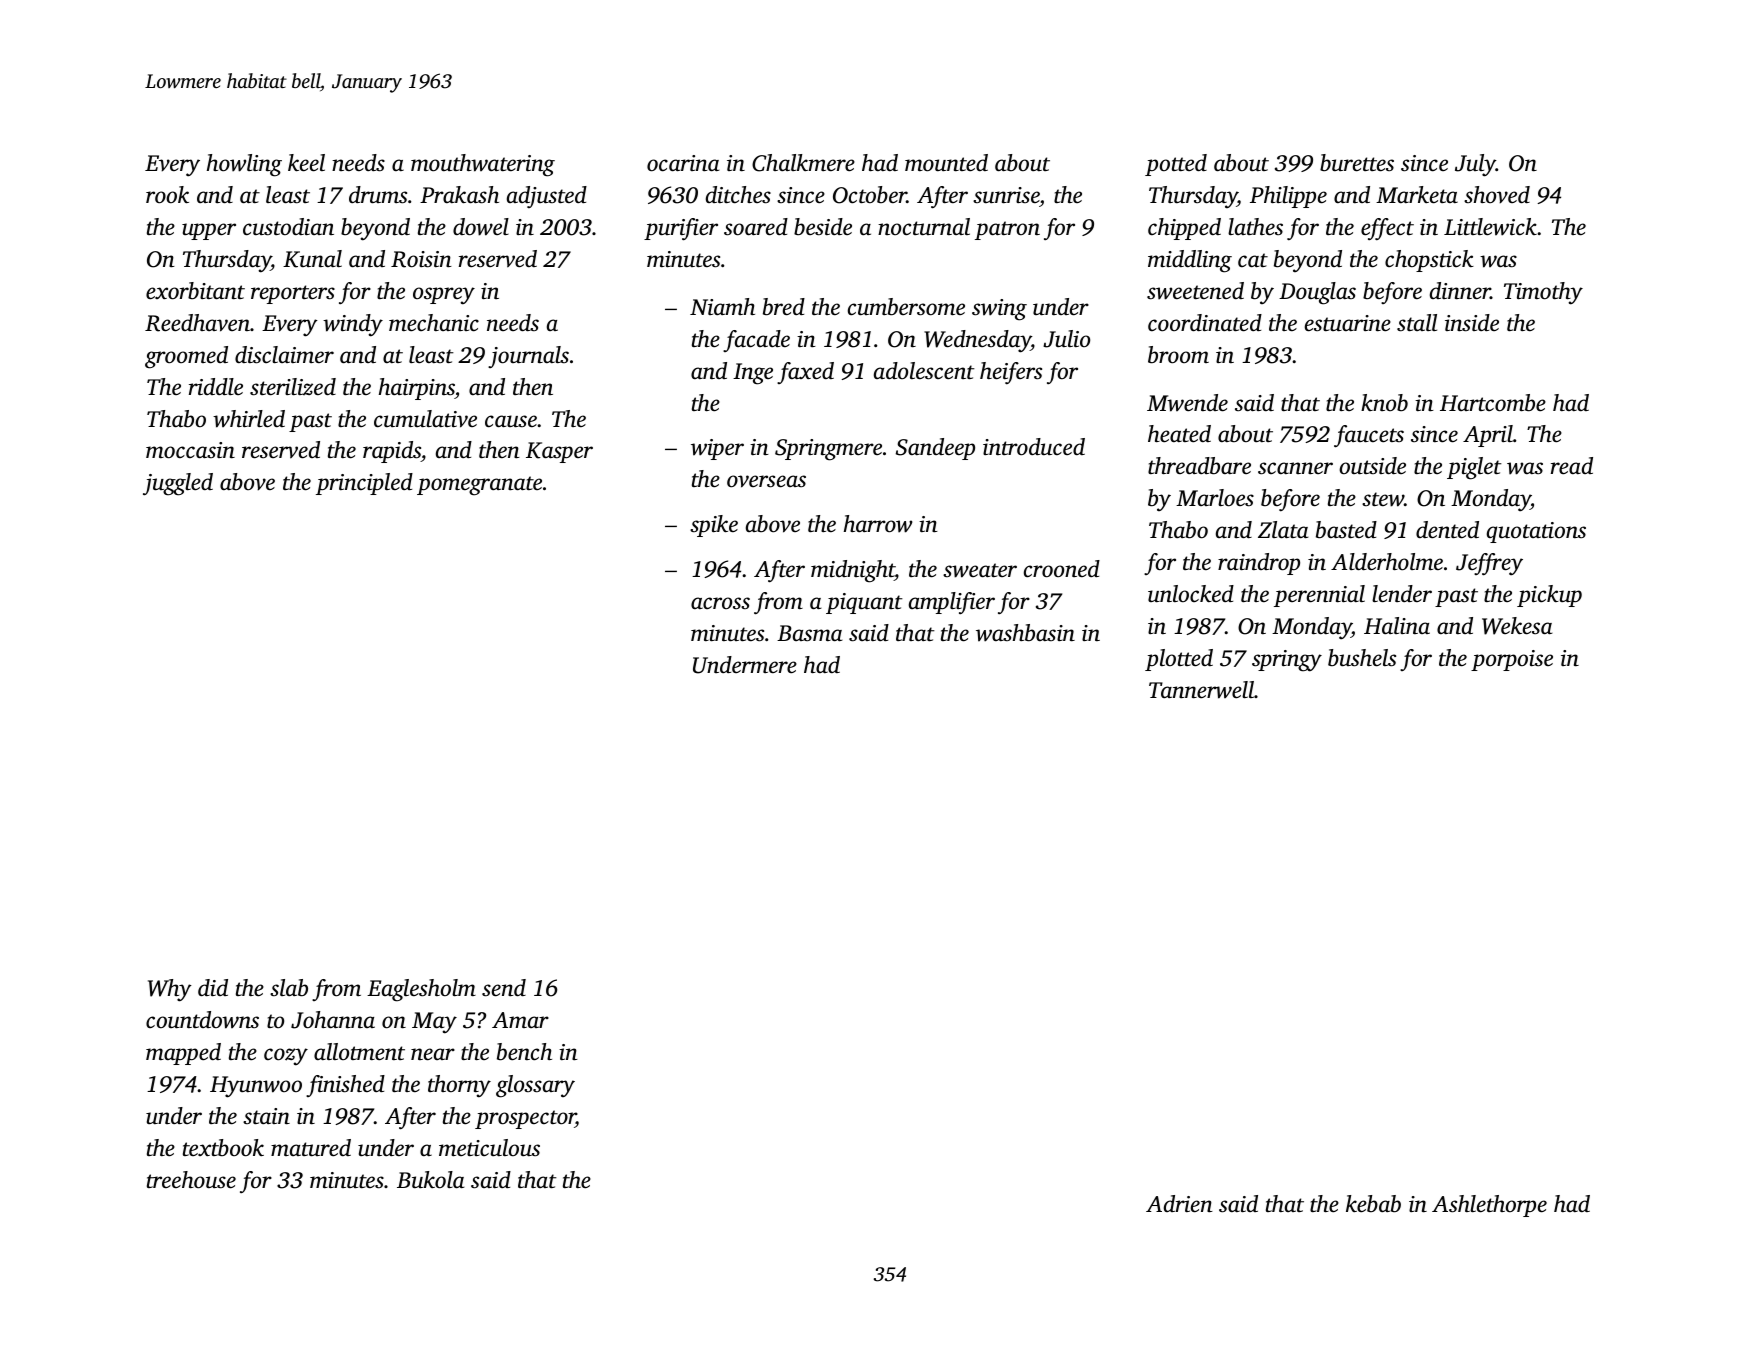 The width and height of the screenshot is (1747, 1350). Describe the element at coordinates (421, 990) in the screenshot. I see `Eaglesholm` at that location.
